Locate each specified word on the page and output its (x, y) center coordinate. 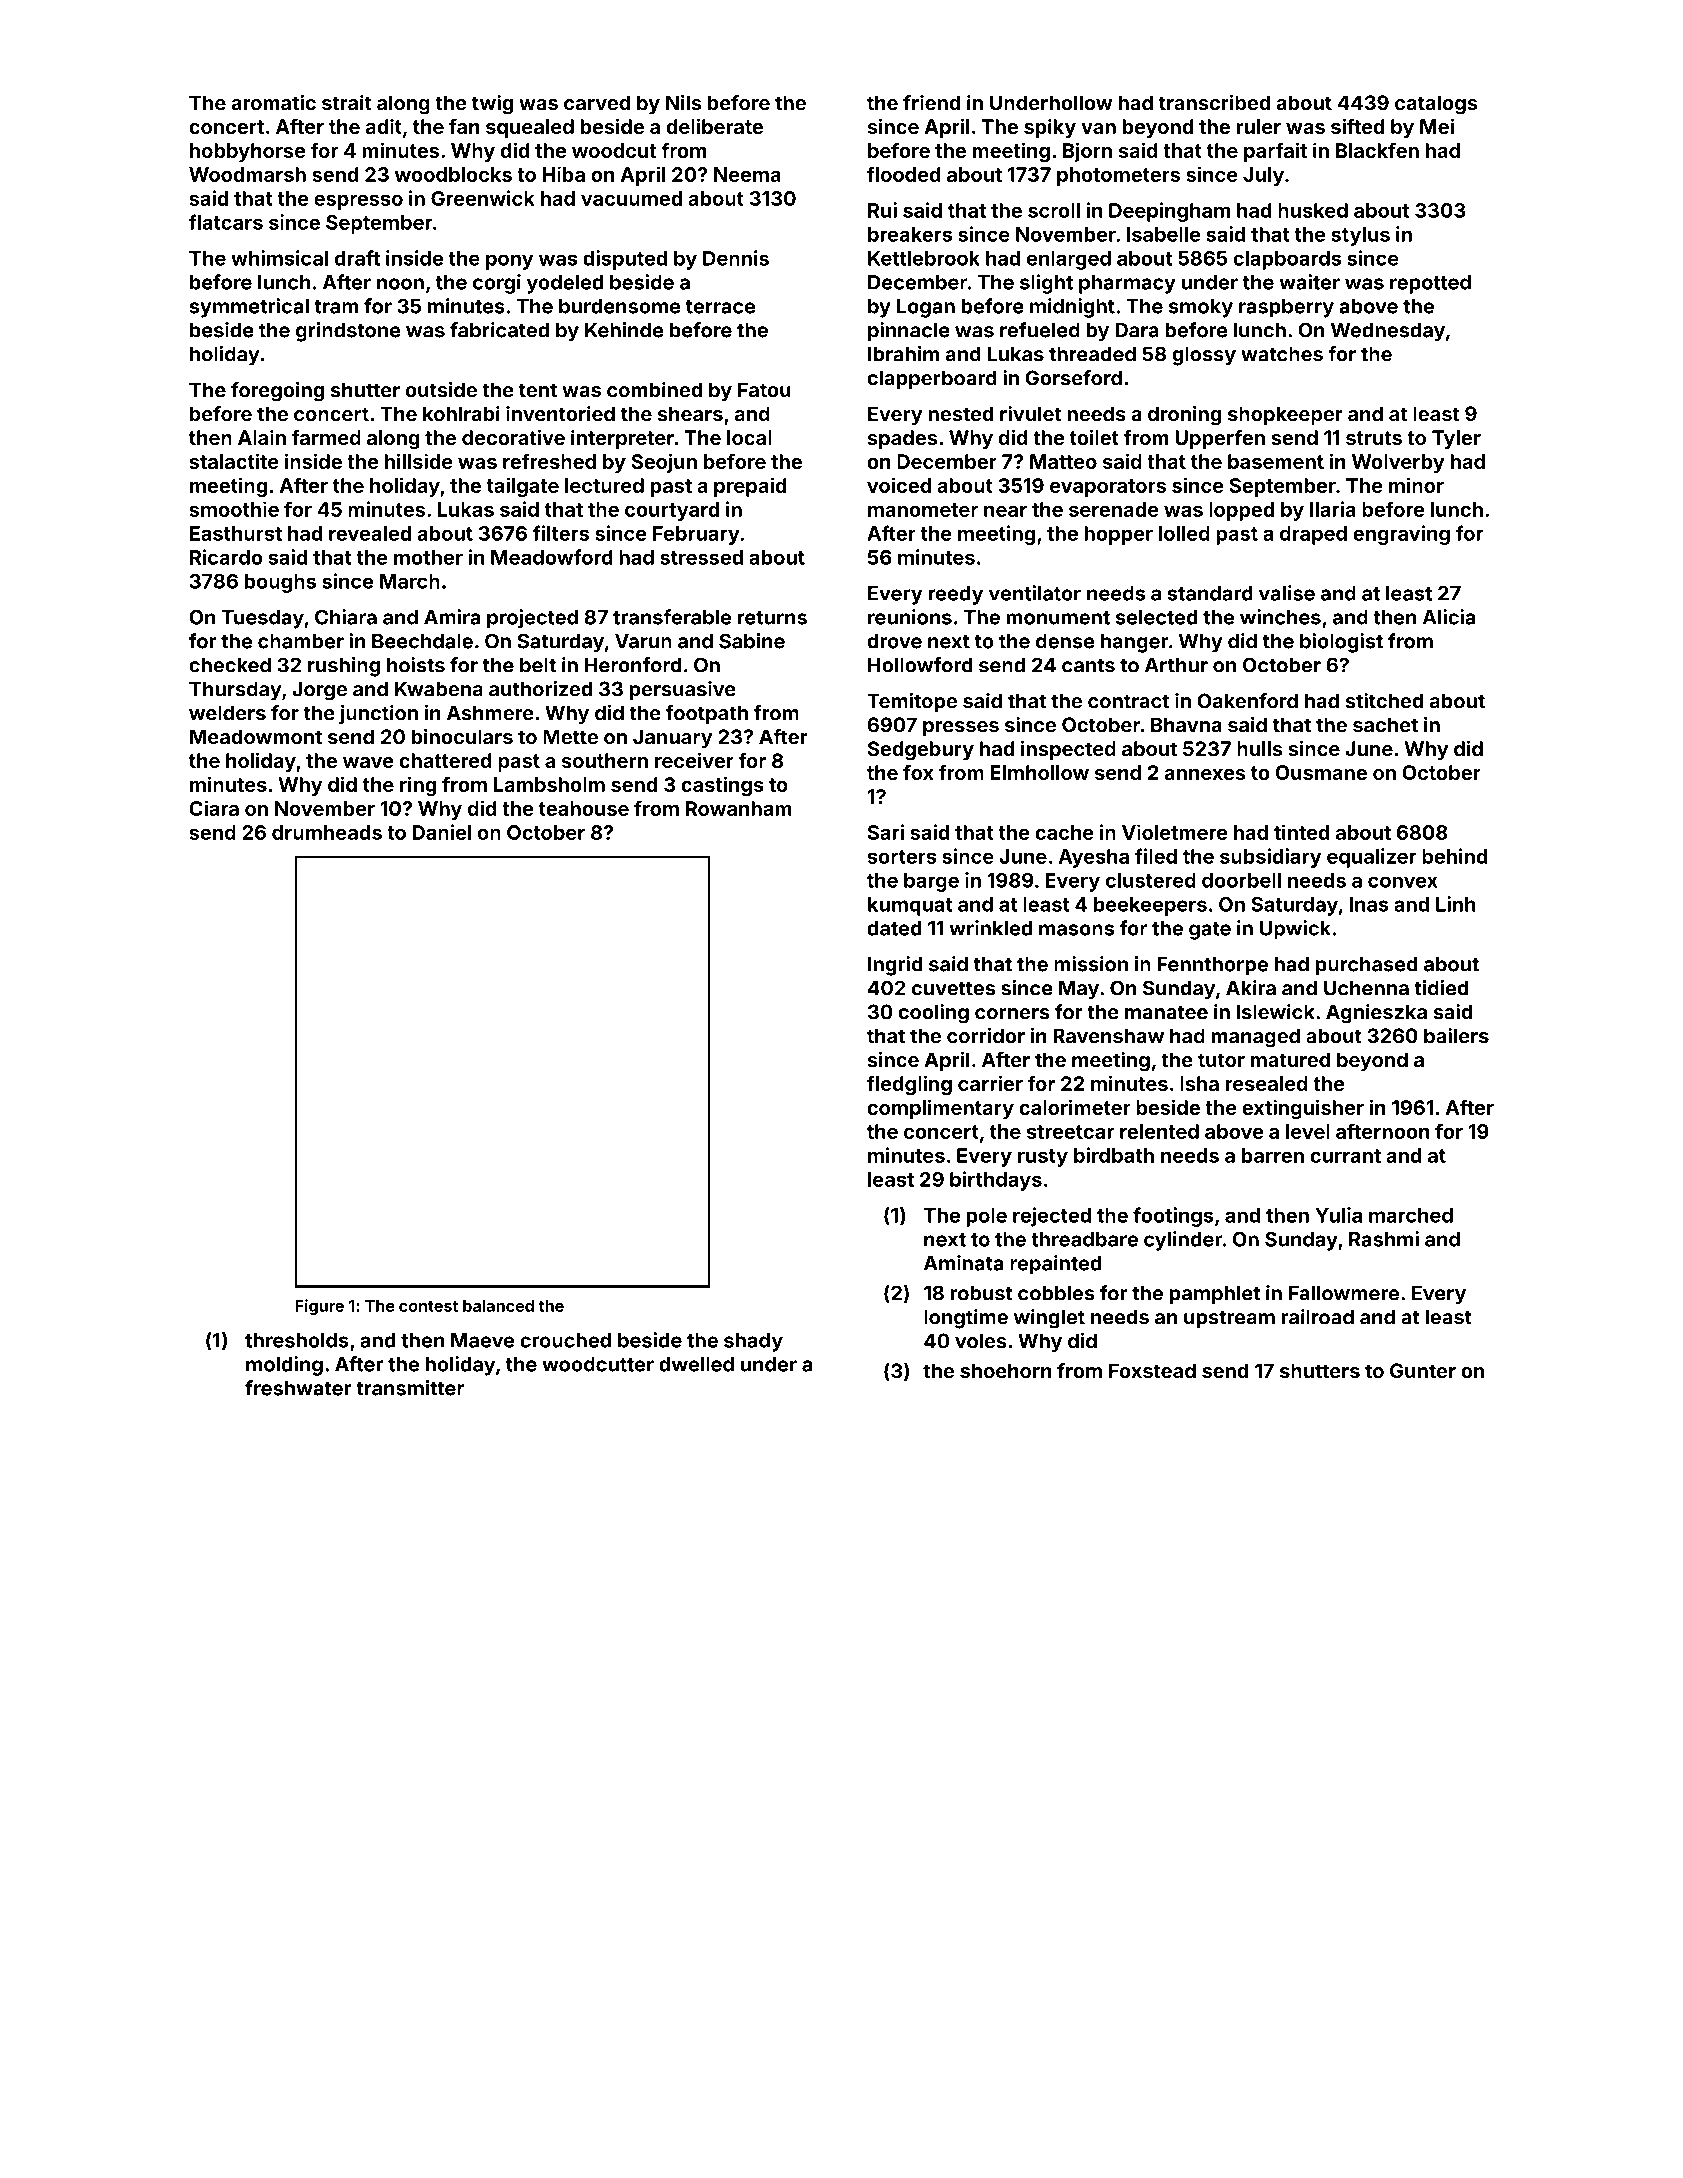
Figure (319, 1307)
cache (1064, 832)
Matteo (1063, 461)
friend (932, 102)
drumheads (327, 832)
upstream (1229, 1319)
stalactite (234, 461)
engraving (1401, 535)
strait (347, 102)
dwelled (696, 1364)
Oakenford (1247, 701)
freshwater (298, 1388)
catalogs (1436, 105)
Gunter (1423, 1370)
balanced (498, 1306)
